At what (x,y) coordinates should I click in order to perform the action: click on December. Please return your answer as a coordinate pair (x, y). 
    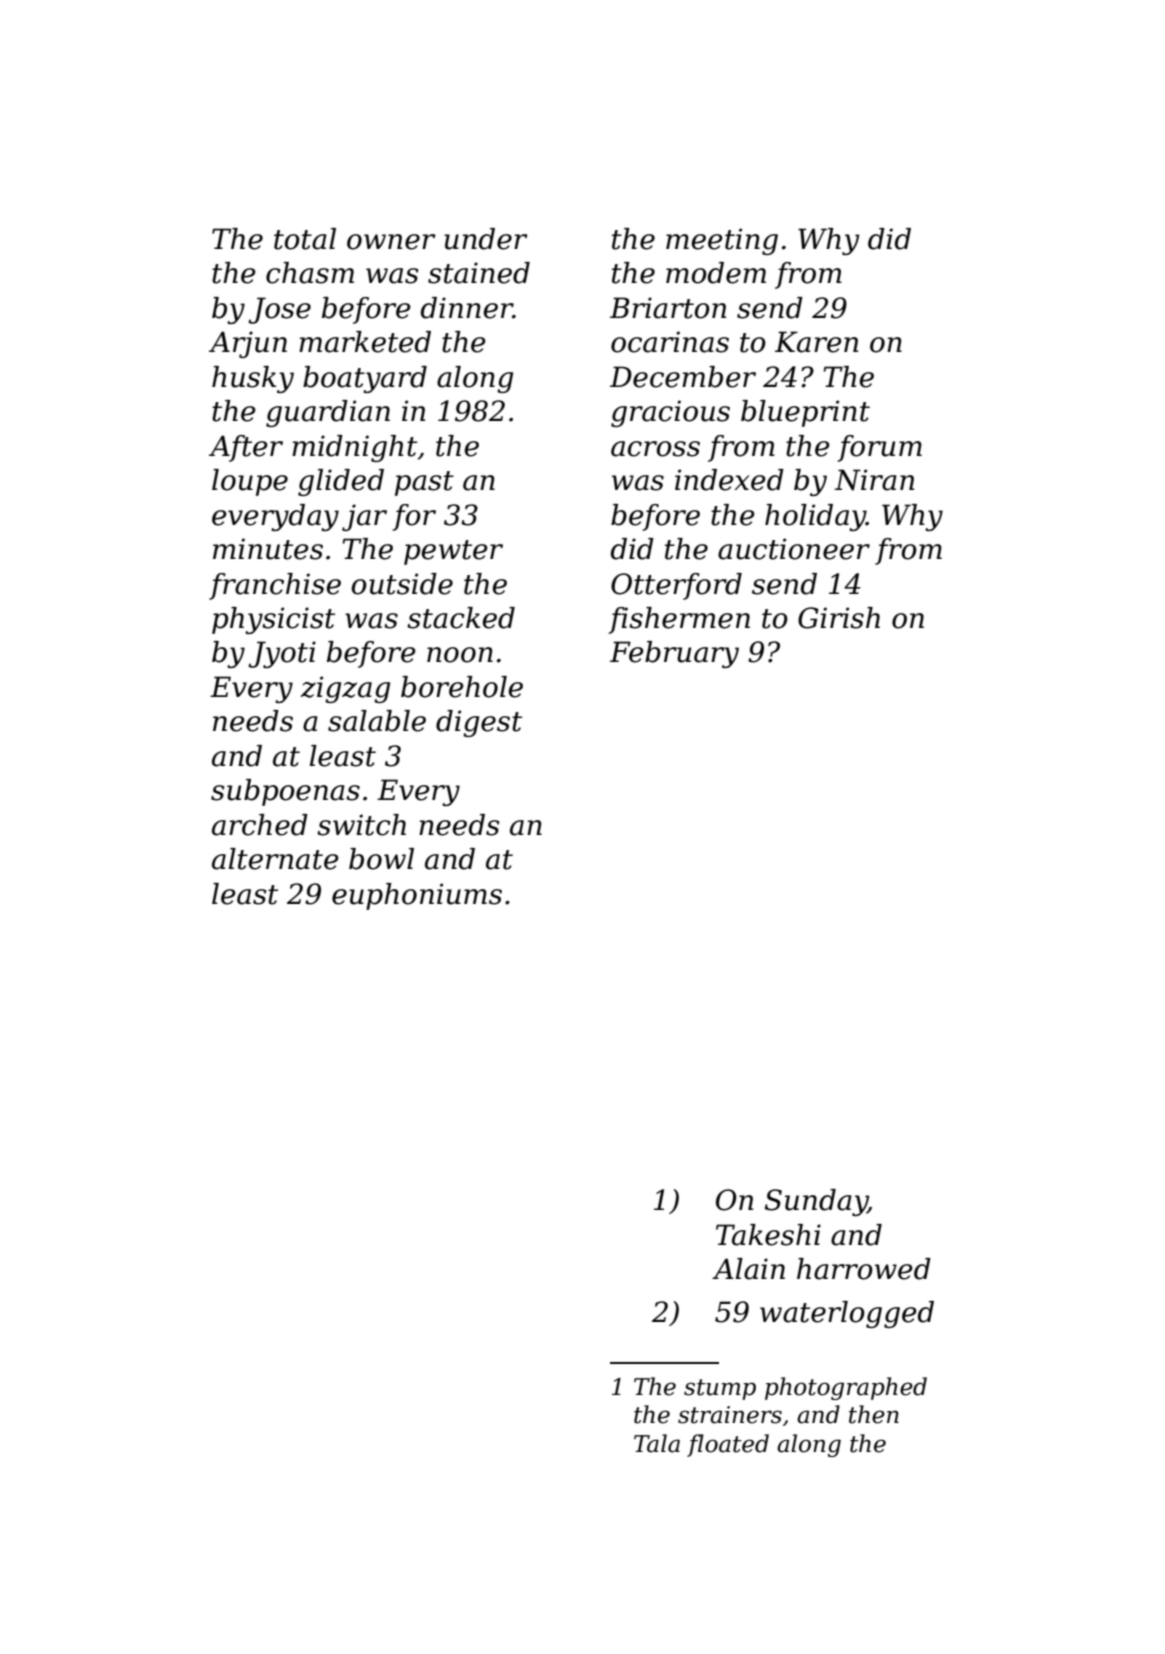
    Looking at the image, I should click on (683, 377).
